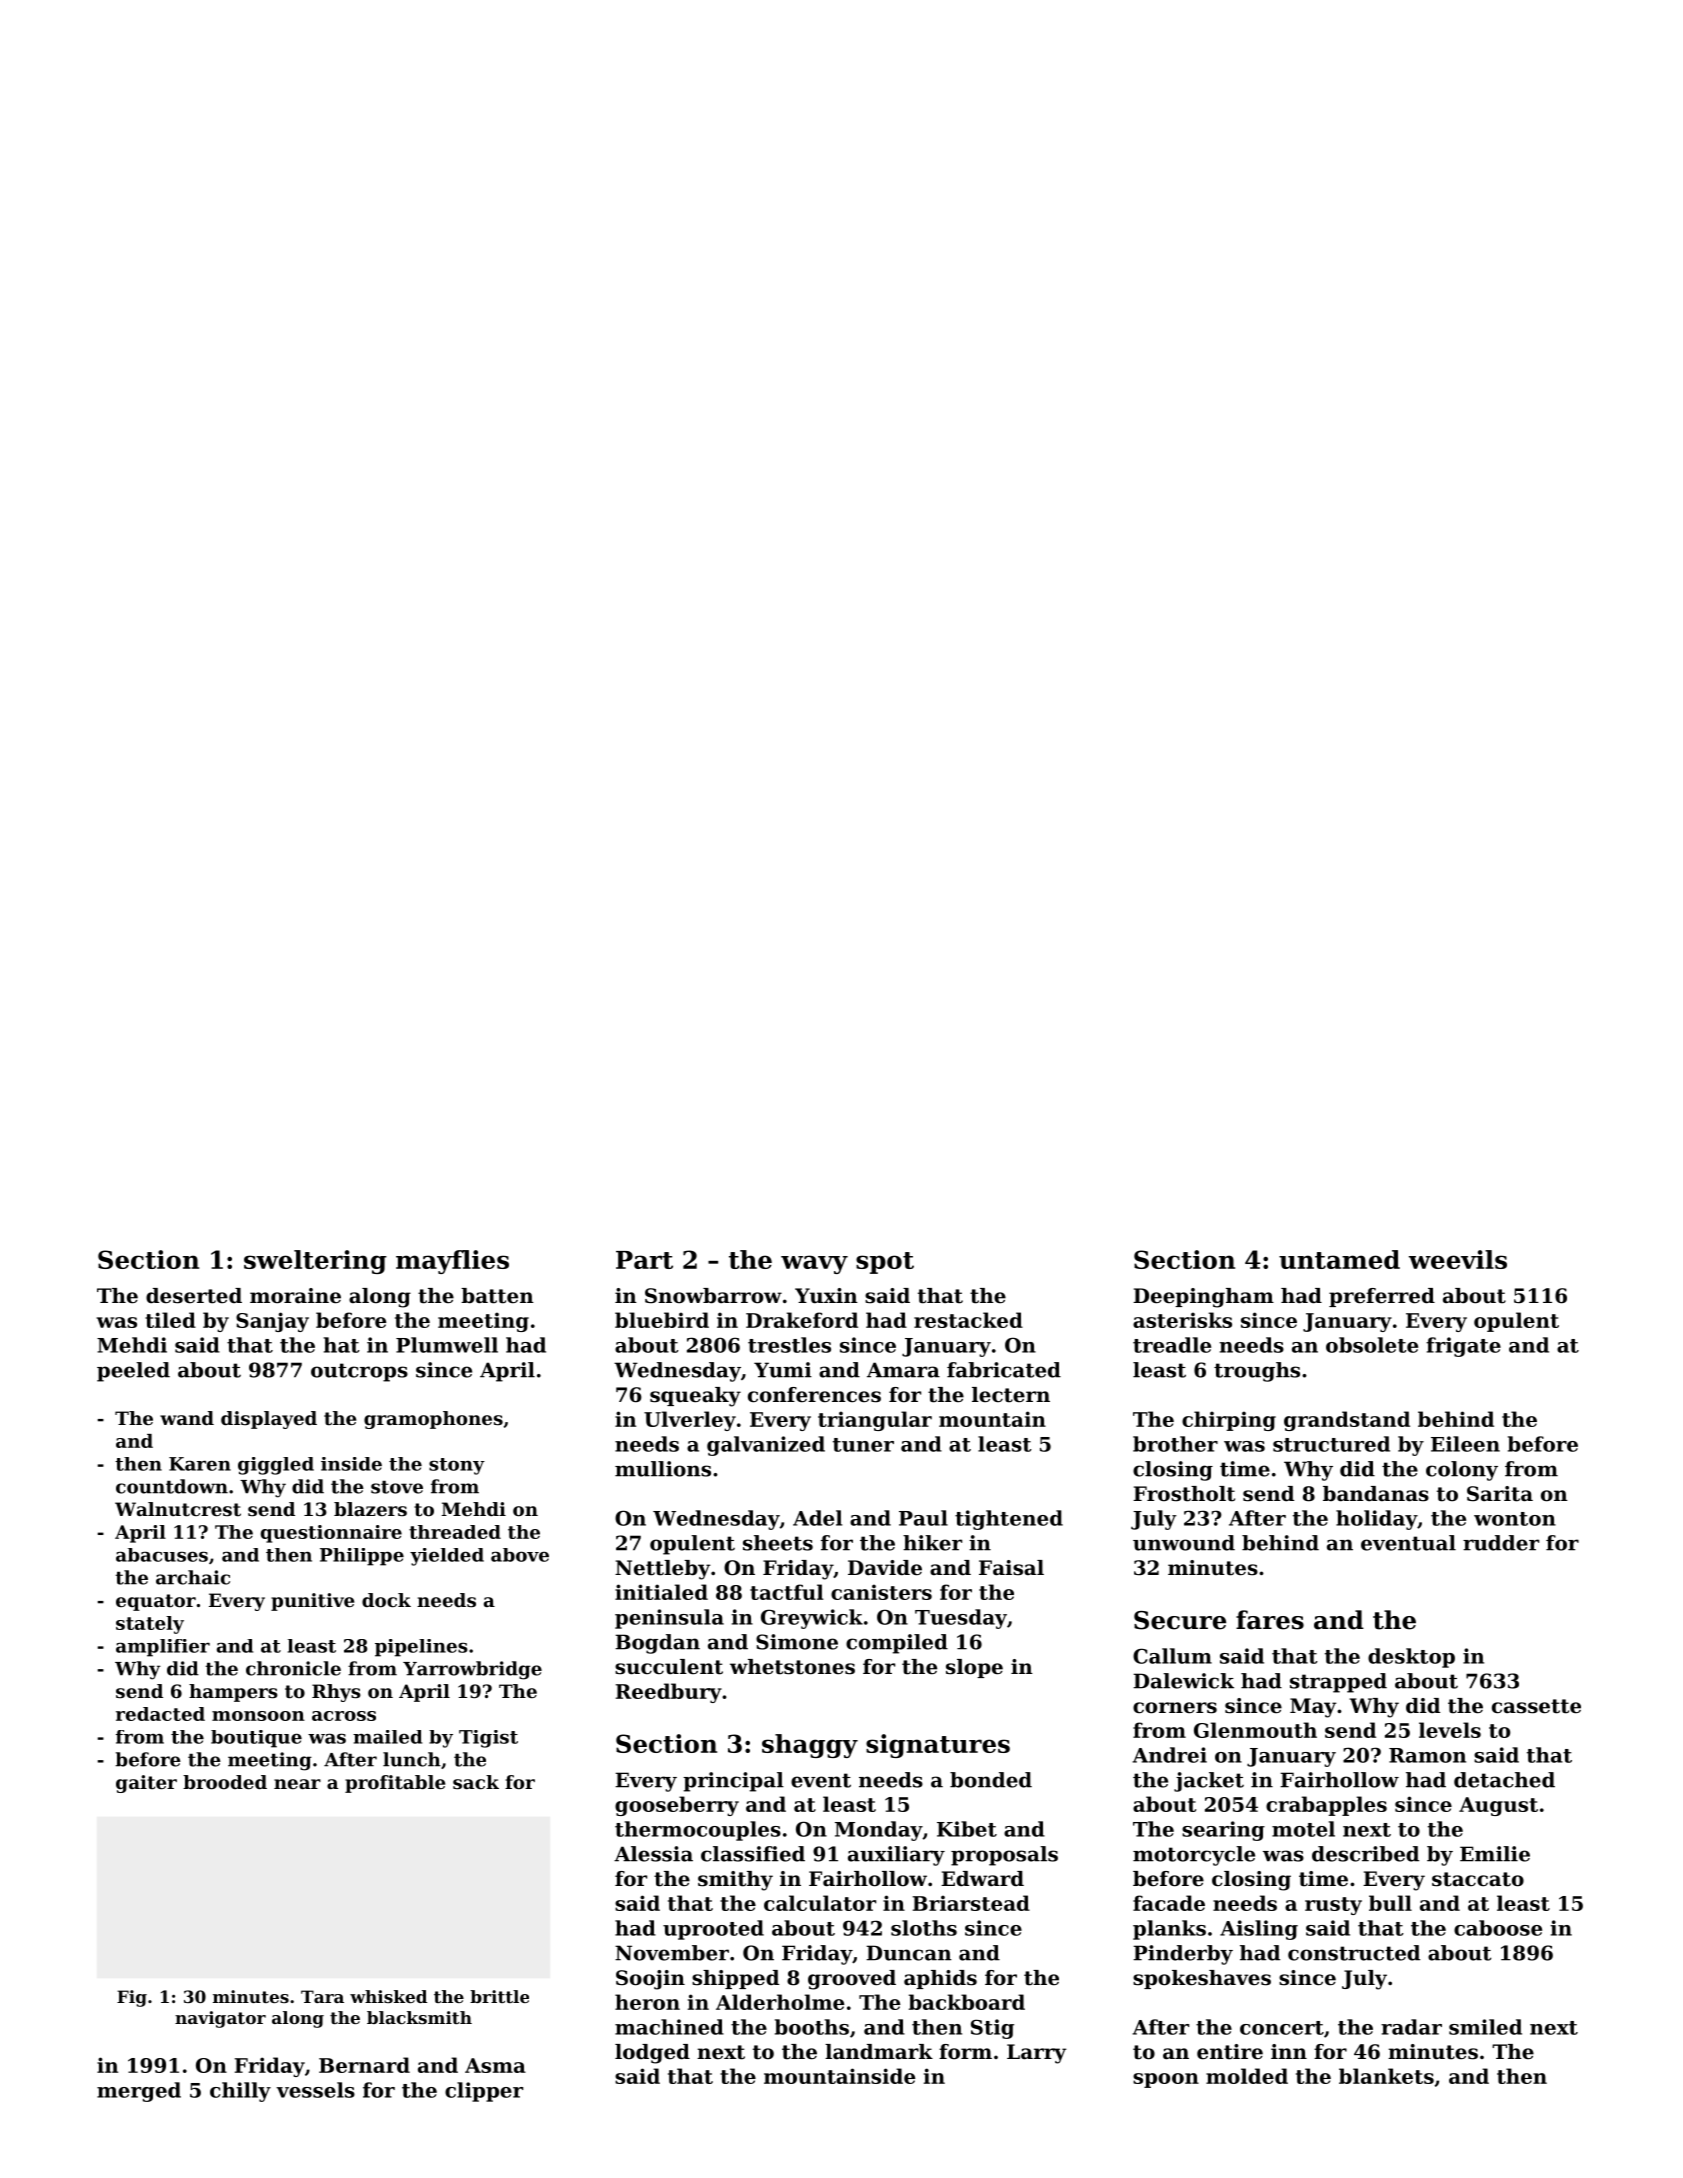 This image has height=2178, width=1683. I want to click on punitive, so click(312, 1602).
